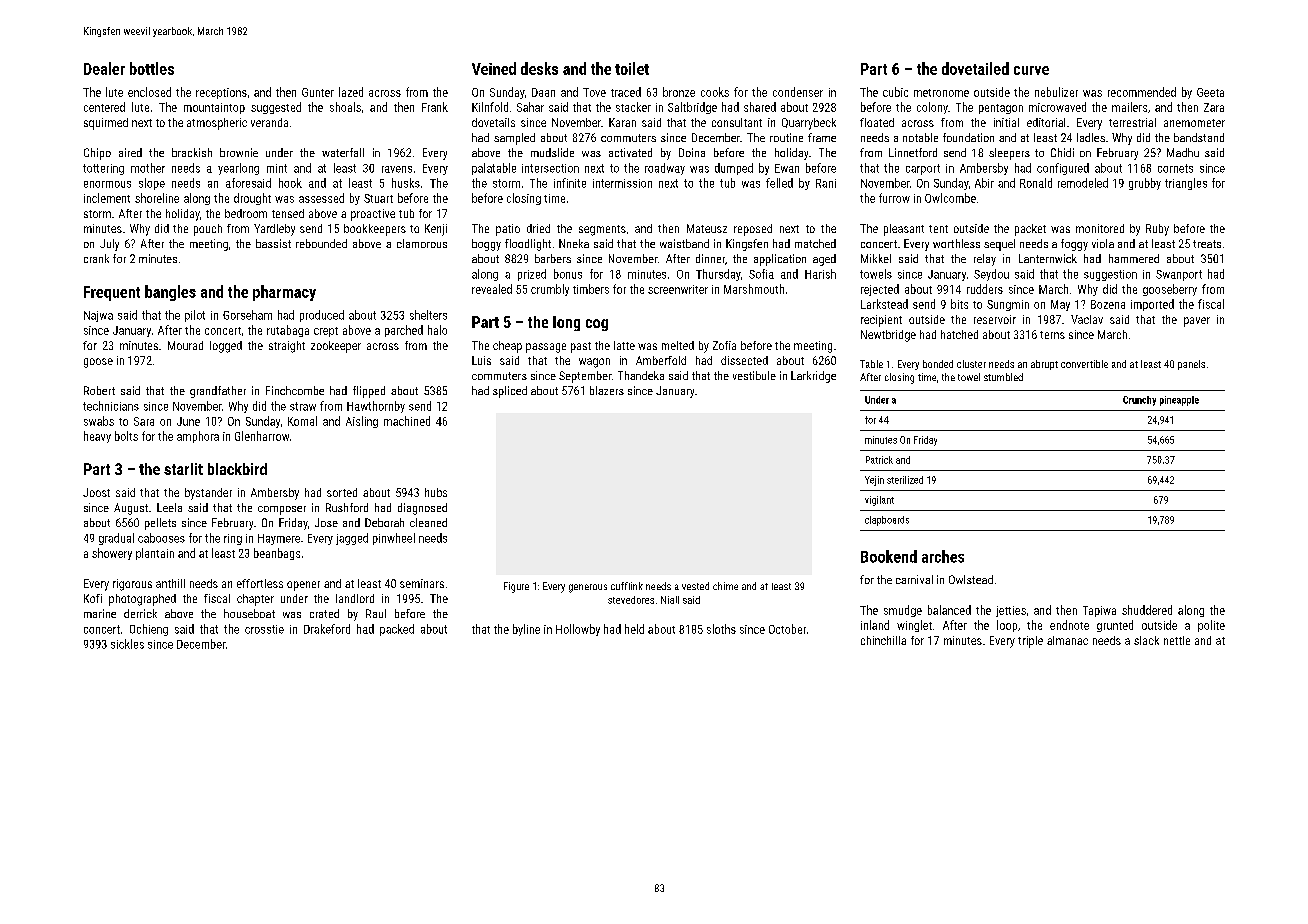 This image has height=924, width=1308. What do you see at coordinates (941, 93) in the image?
I see `metronome` at bounding box center [941, 93].
